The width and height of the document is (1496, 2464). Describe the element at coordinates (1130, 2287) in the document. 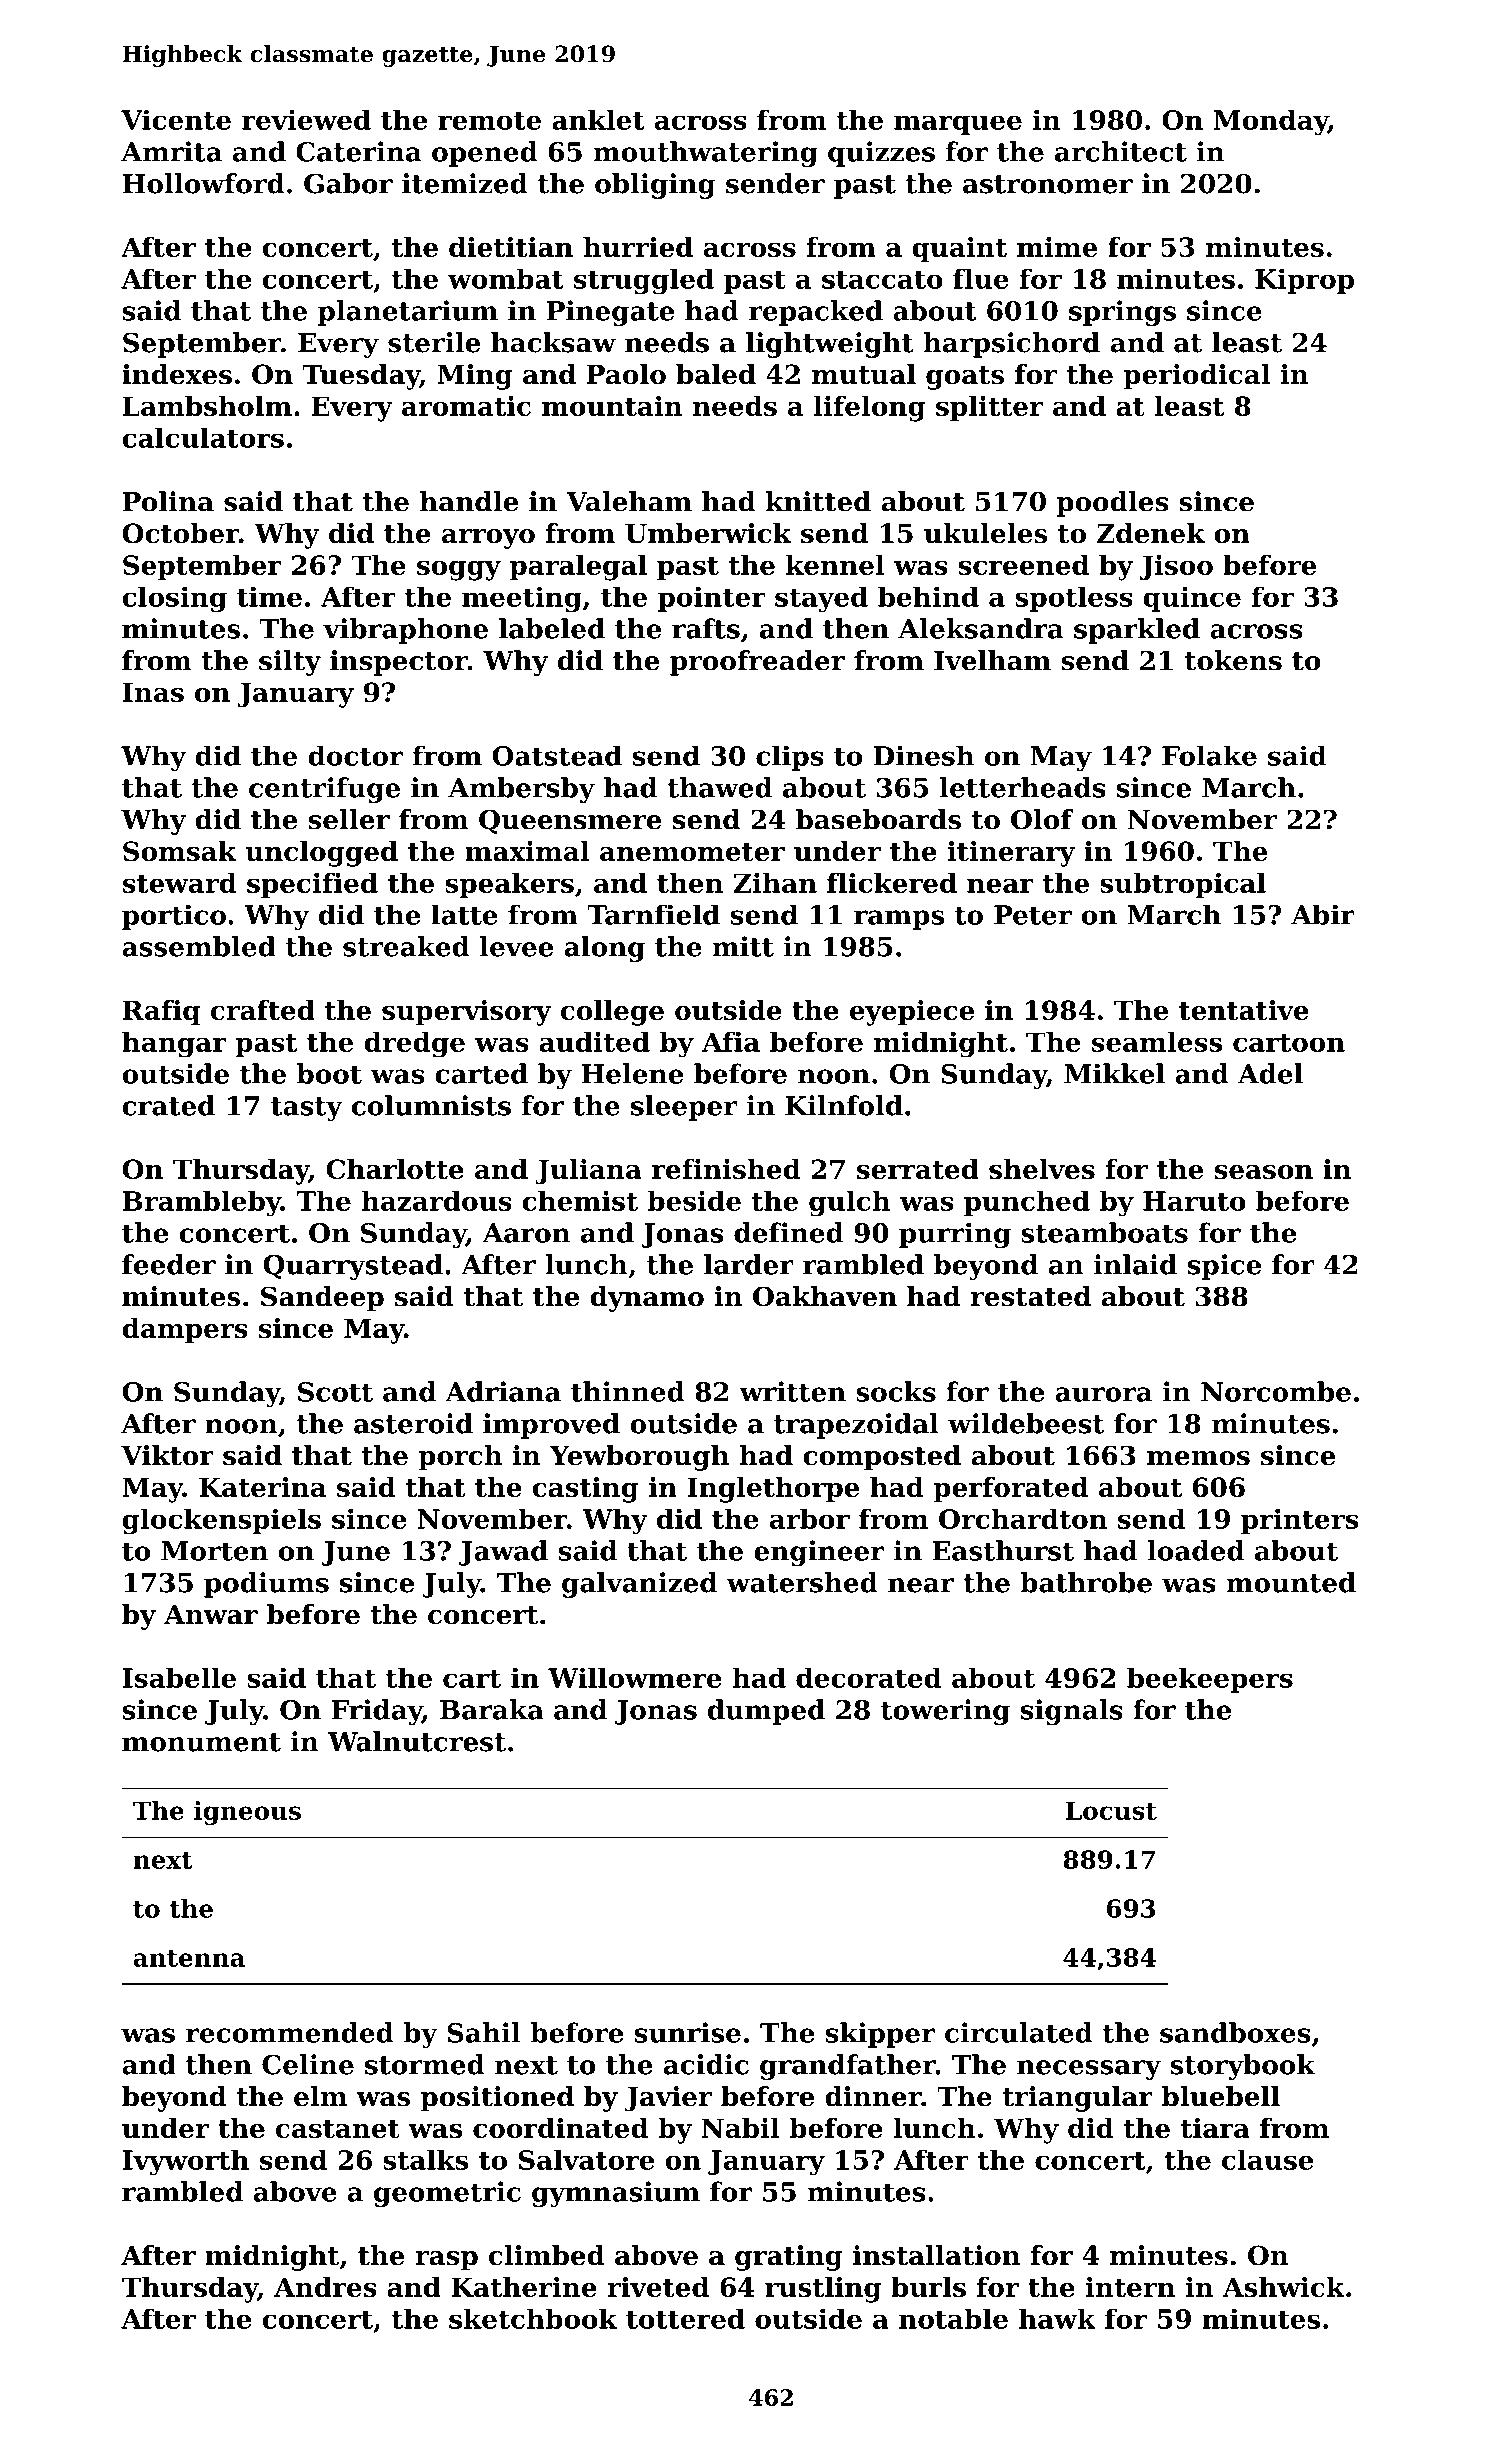

I see `intern` at that location.
